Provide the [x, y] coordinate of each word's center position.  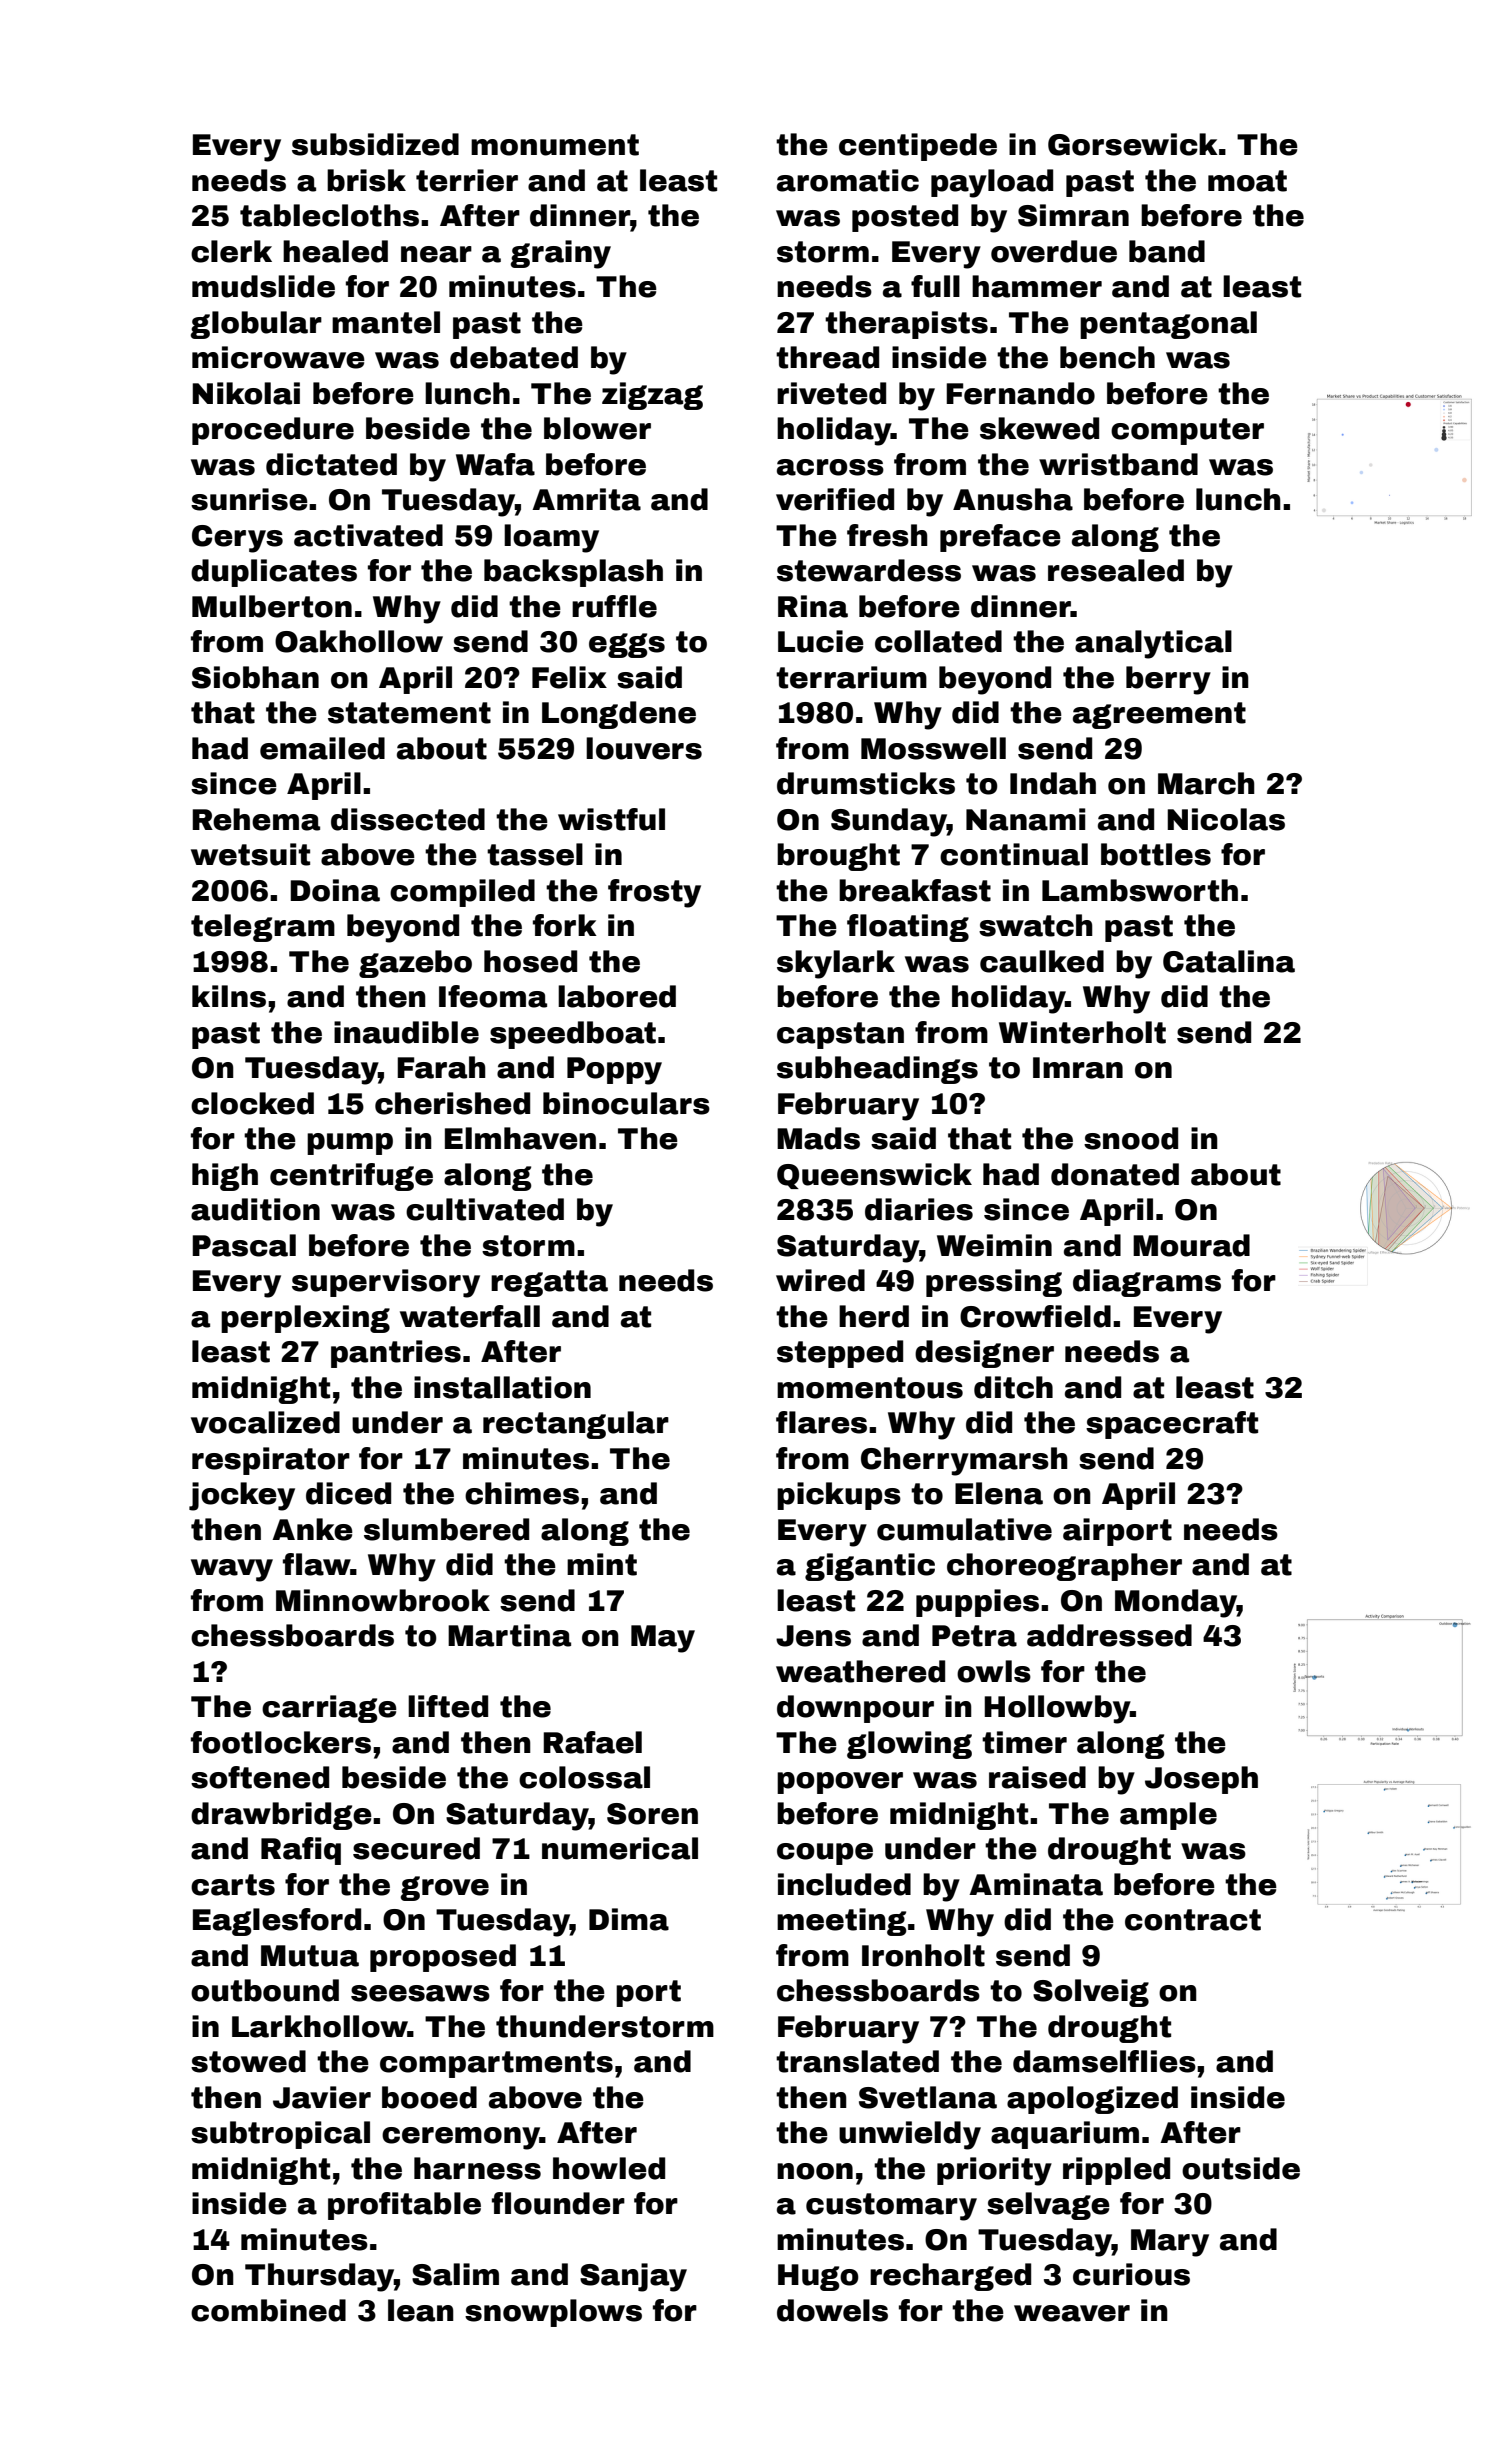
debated [514, 357]
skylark [836, 964]
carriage [329, 1709]
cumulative [964, 1529]
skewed [1039, 428]
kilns [229, 996]
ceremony [461, 2138]
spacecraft [1172, 1425]
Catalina [1229, 961]
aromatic [848, 180]
